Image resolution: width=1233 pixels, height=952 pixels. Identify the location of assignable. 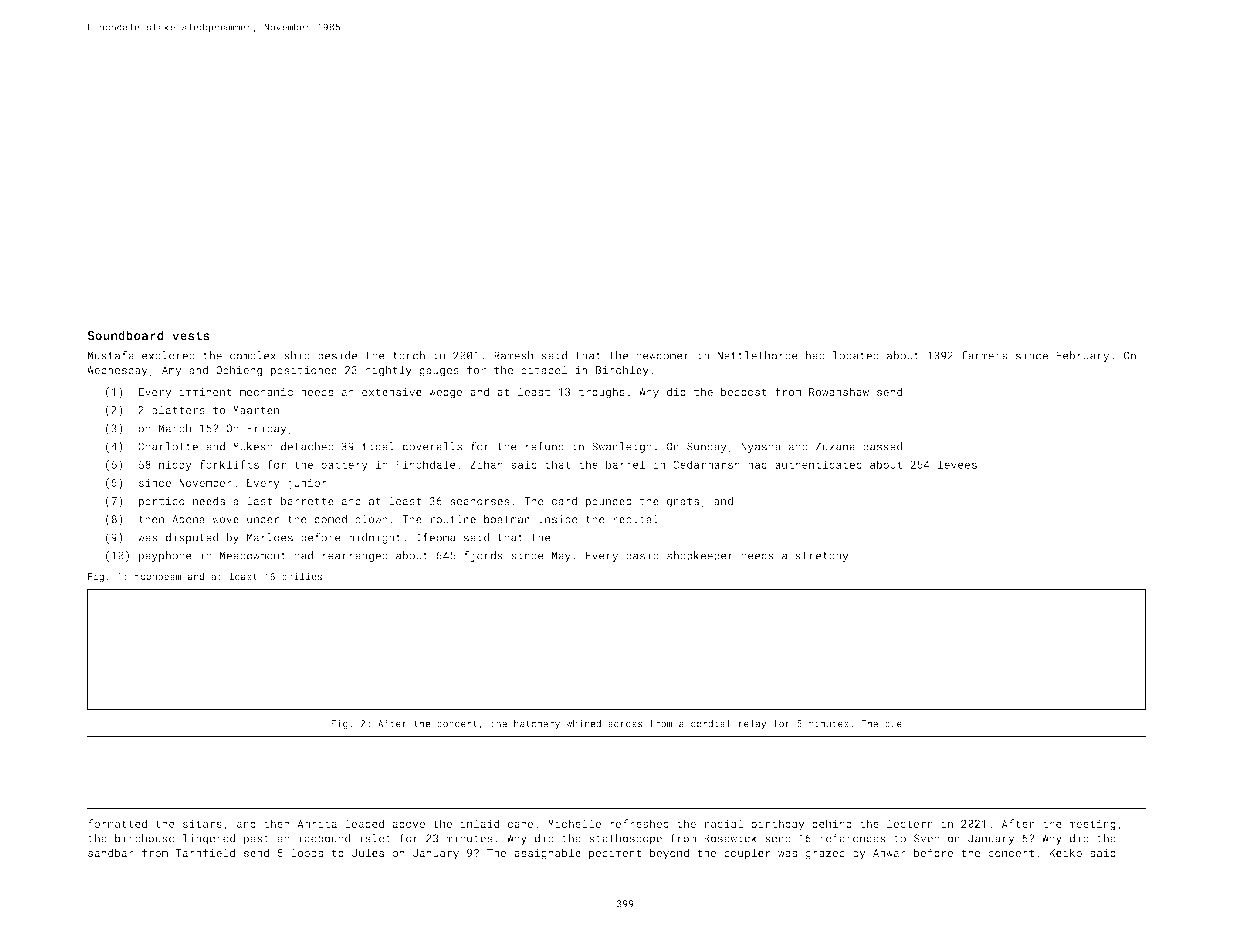
(547, 854).
